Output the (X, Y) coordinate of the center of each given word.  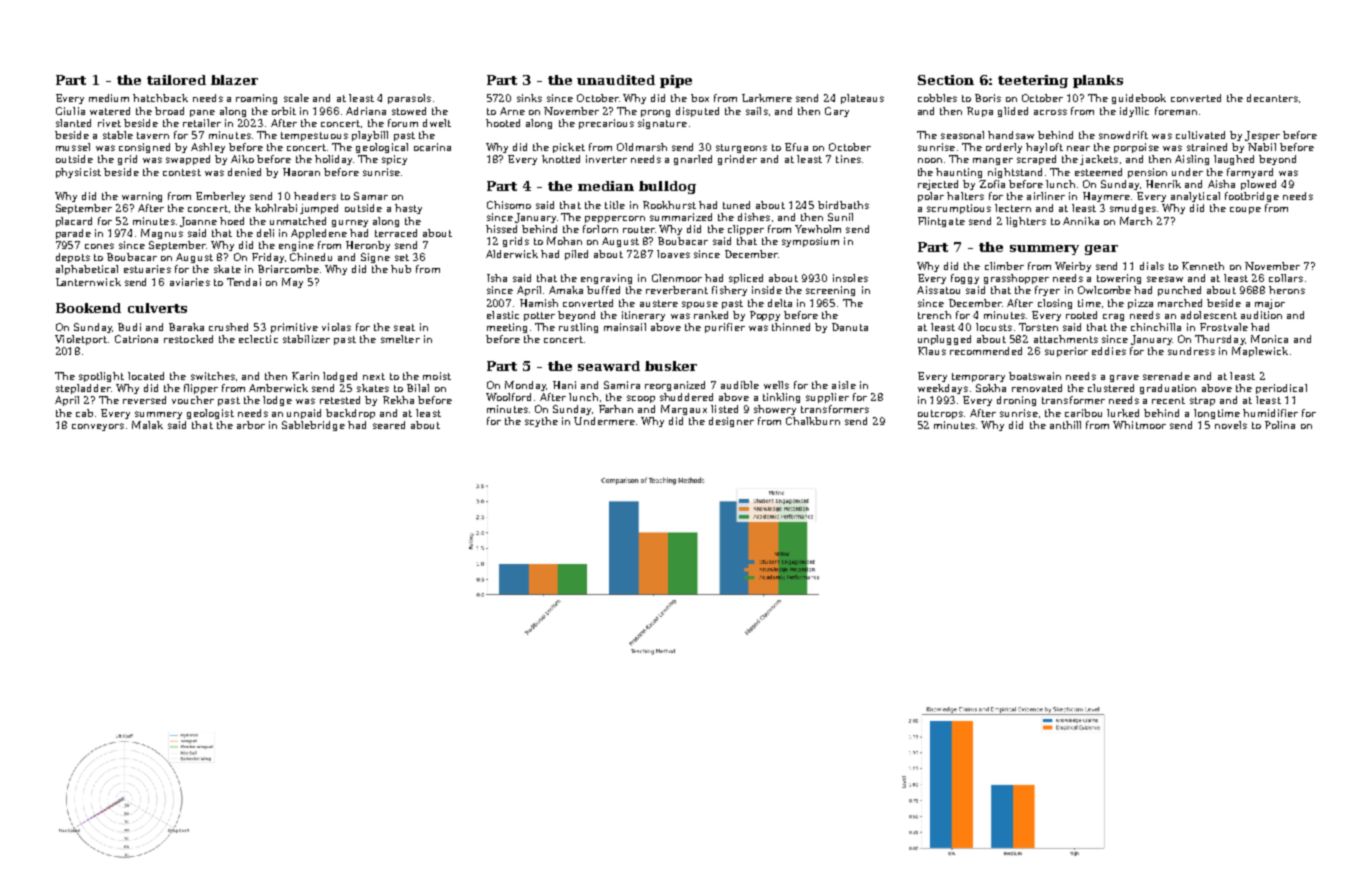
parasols (409, 99)
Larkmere (767, 98)
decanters (1272, 98)
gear (1101, 250)
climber (1004, 266)
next (374, 376)
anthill (1065, 425)
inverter (606, 159)
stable (118, 135)
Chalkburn (813, 421)
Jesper (1262, 136)
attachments (1066, 339)
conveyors (98, 427)
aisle (844, 385)
